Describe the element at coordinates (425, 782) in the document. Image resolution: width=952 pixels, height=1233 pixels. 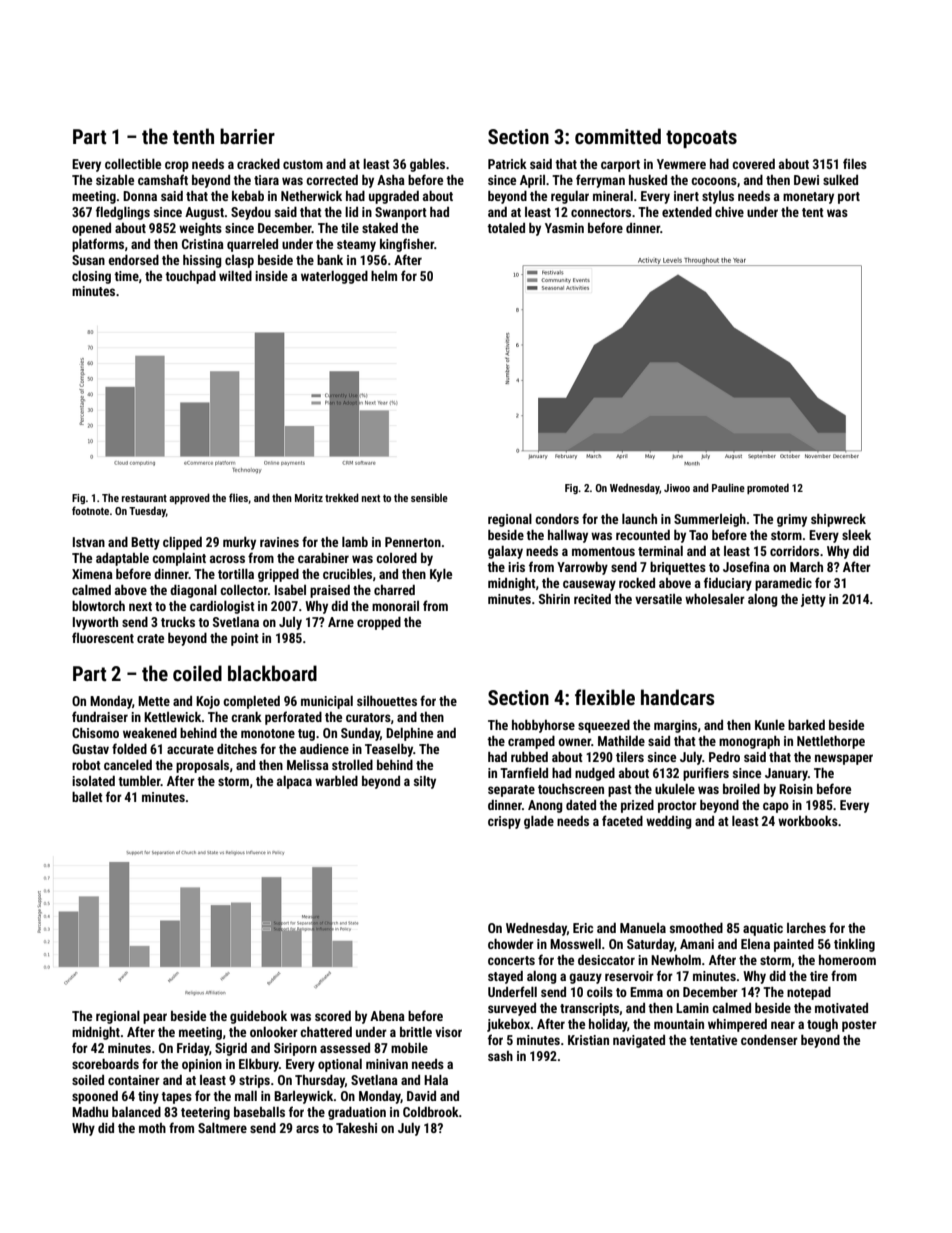
I see `silty` at that location.
